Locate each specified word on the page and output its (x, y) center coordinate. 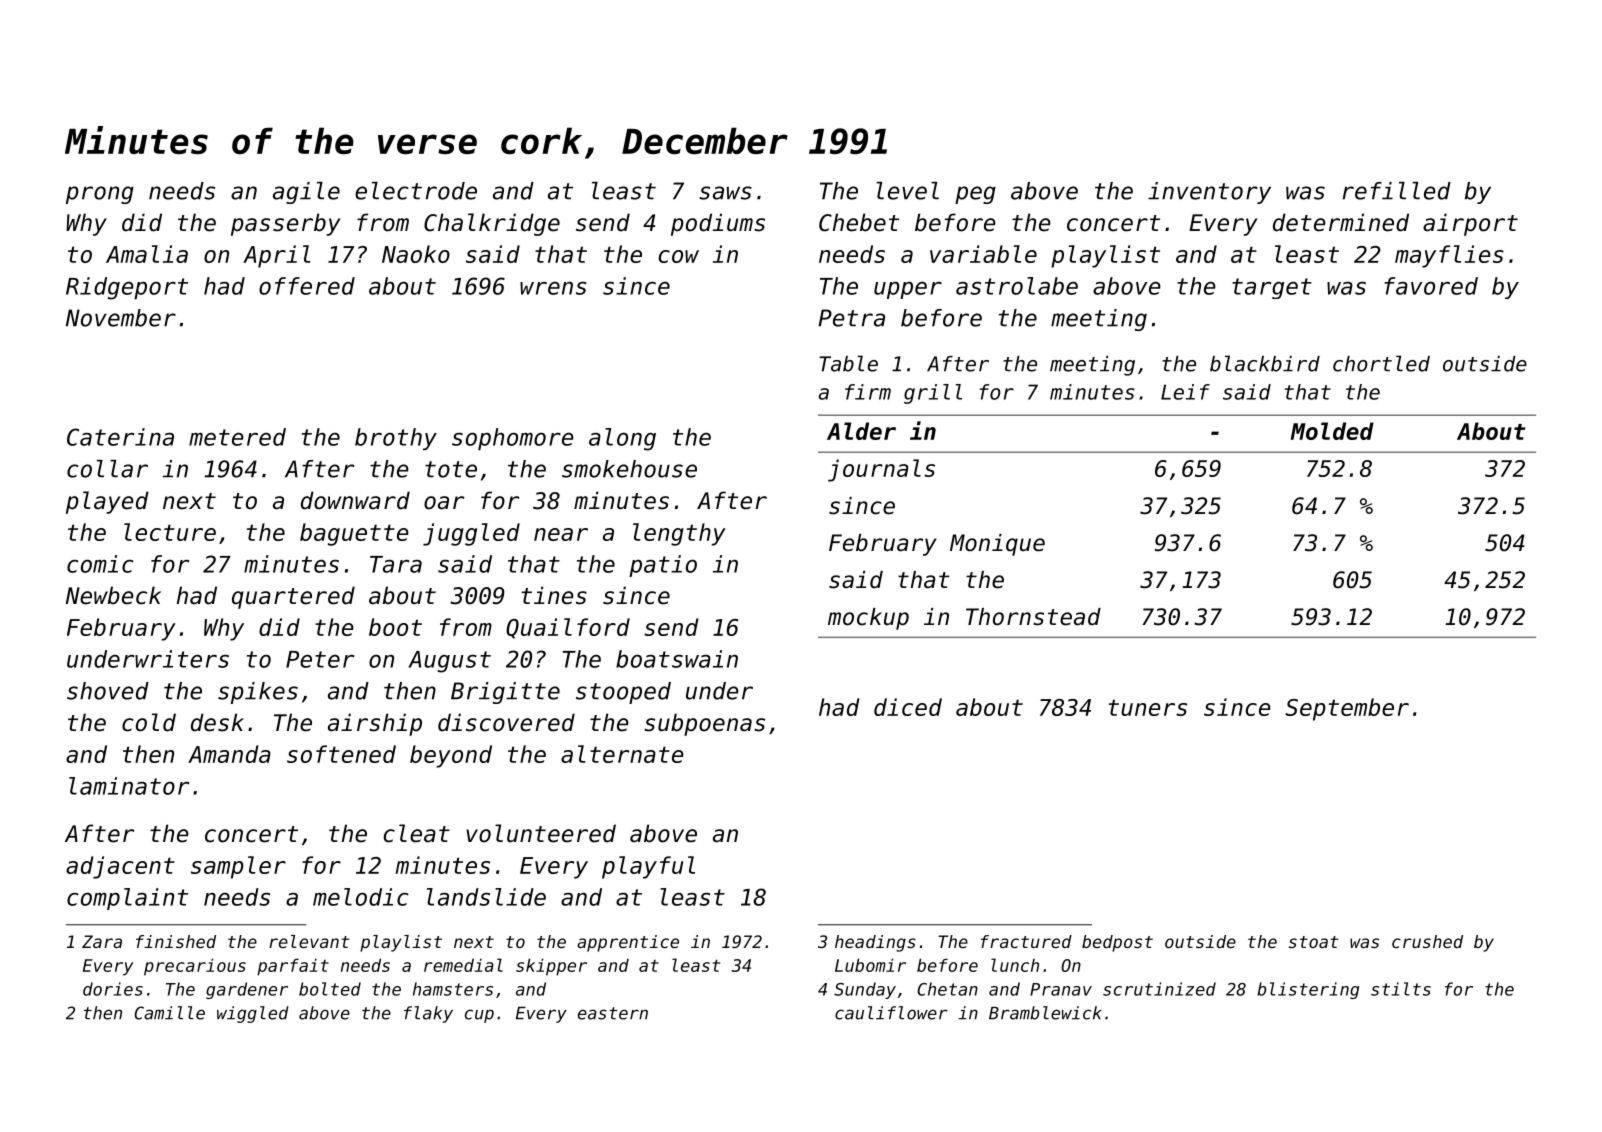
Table (848, 363)
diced (908, 707)
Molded (1332, 431)
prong (100, 195)
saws (725, 193)
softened (341, 754)
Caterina (120, 437)
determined (1341, 222)
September (1347, 709)
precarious (195, 967)
